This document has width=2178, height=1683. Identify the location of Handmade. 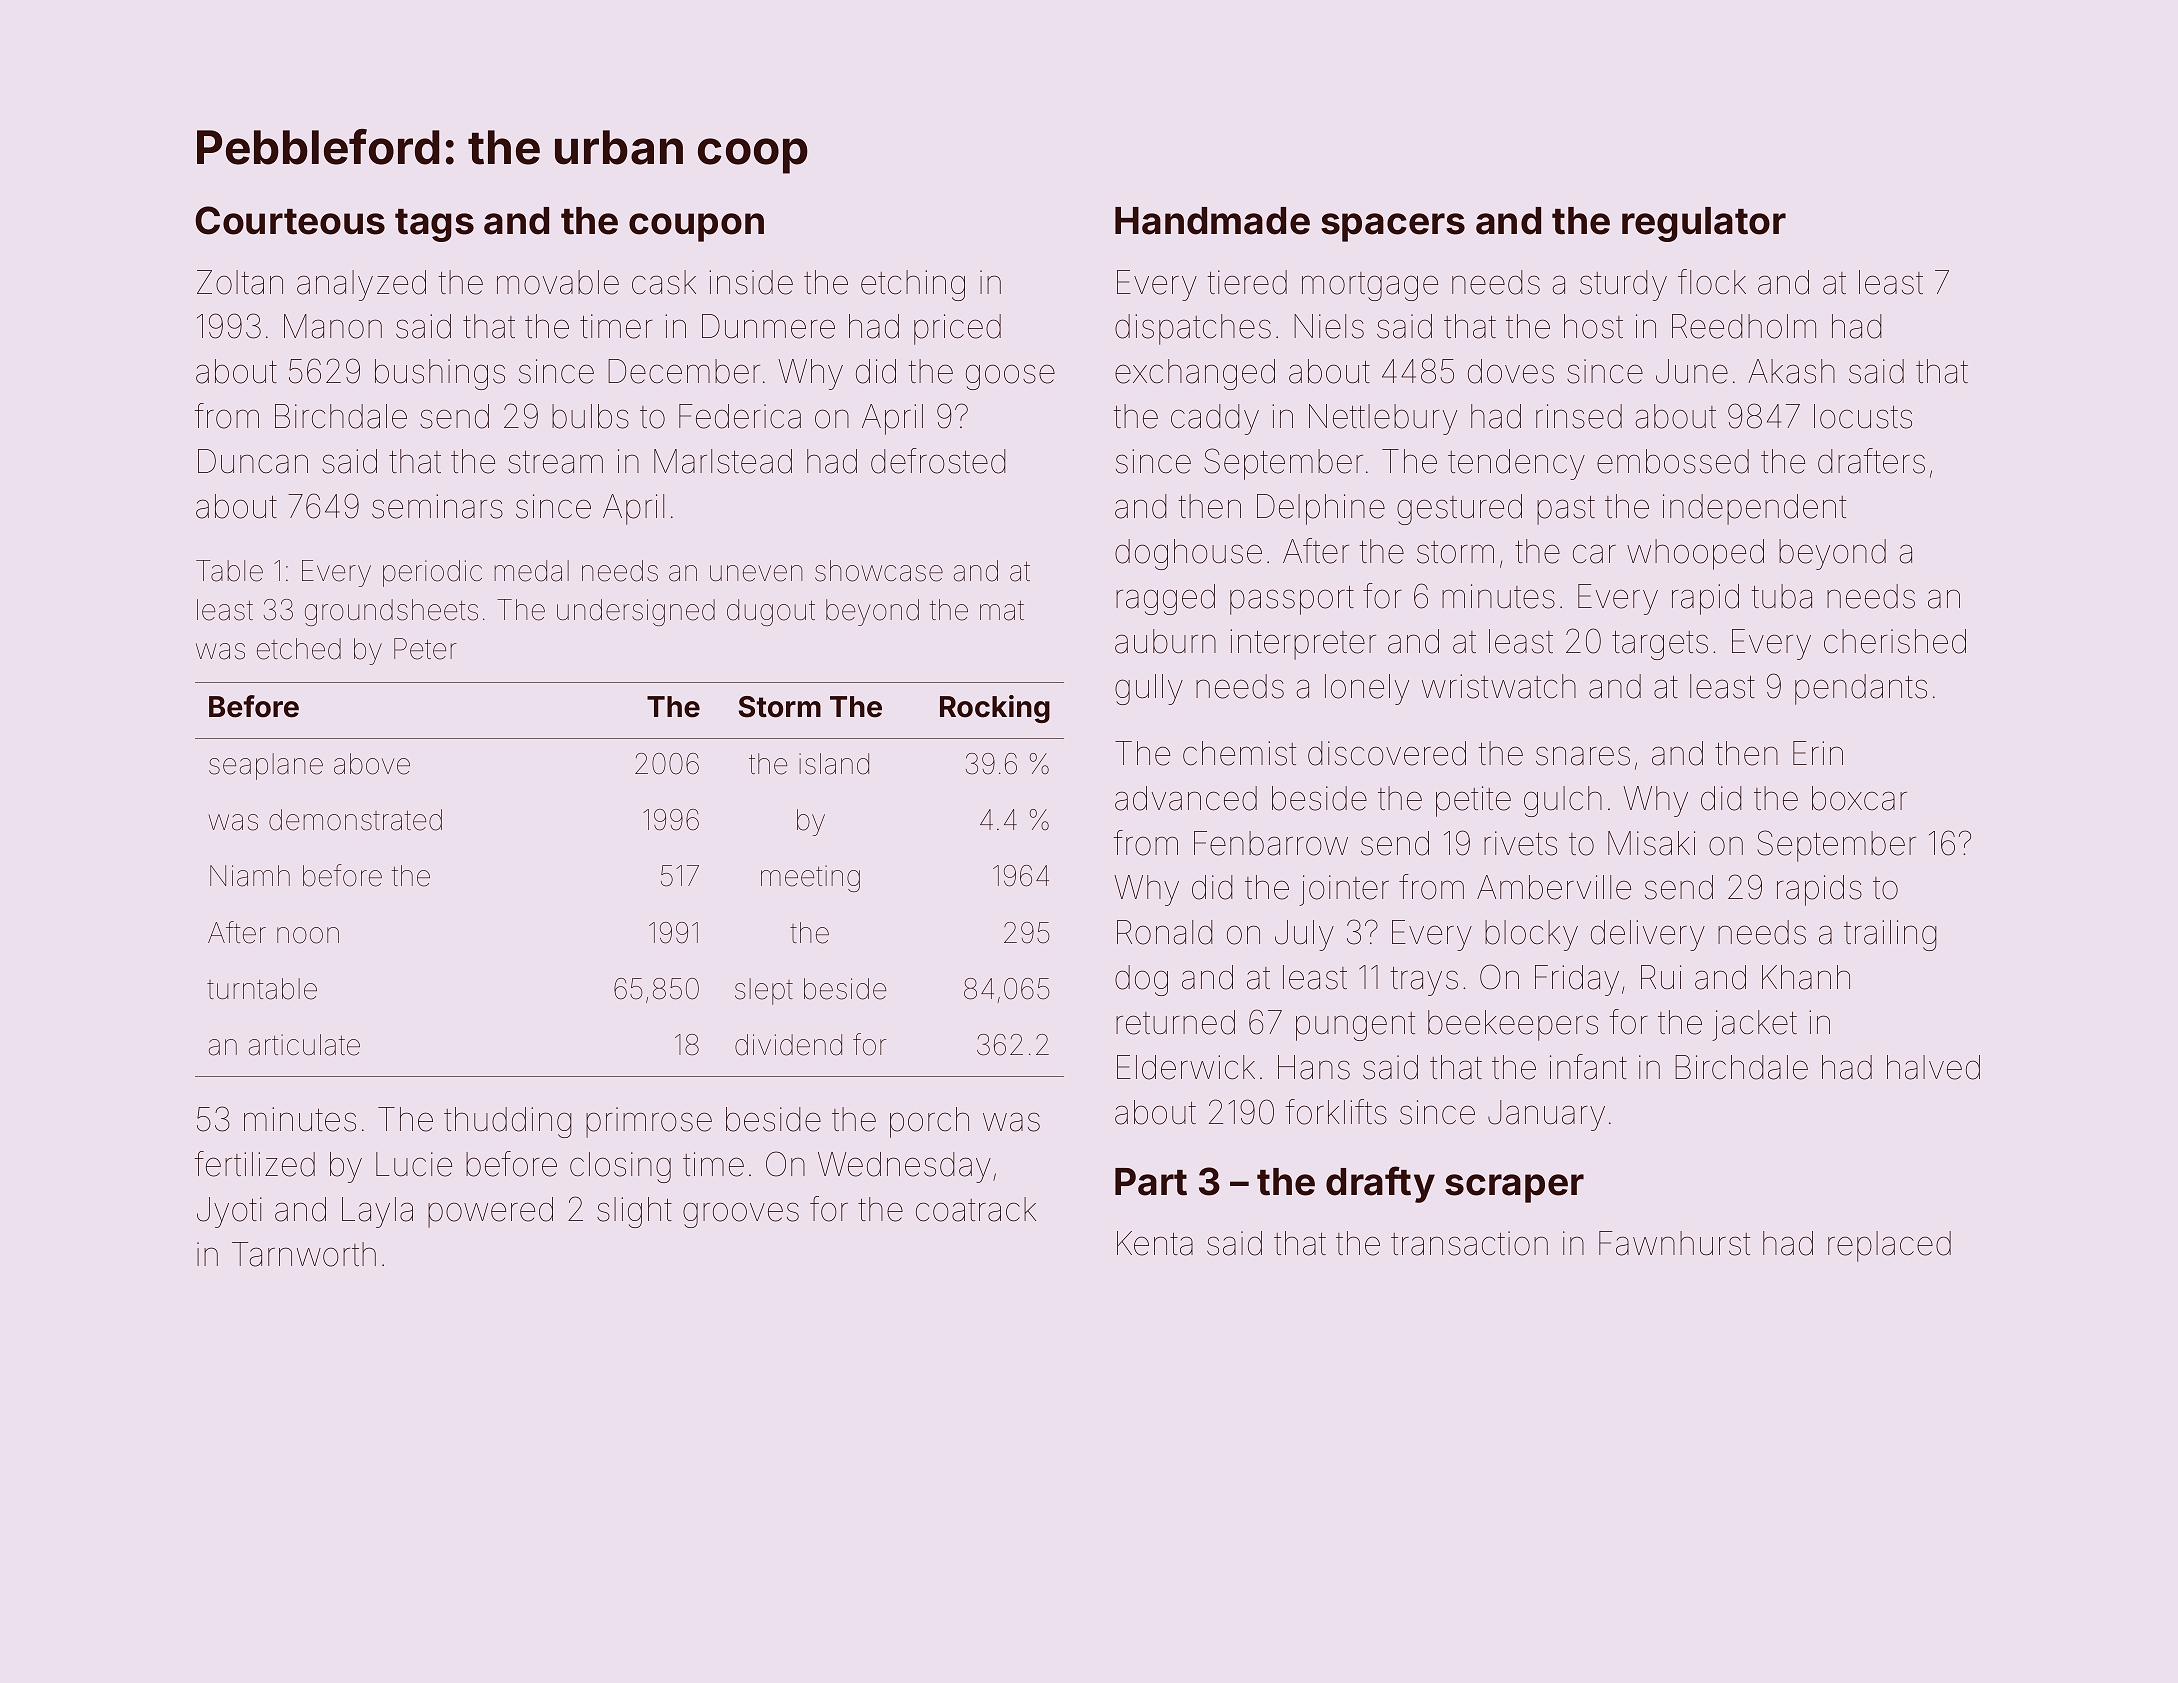
(1212, 221).
